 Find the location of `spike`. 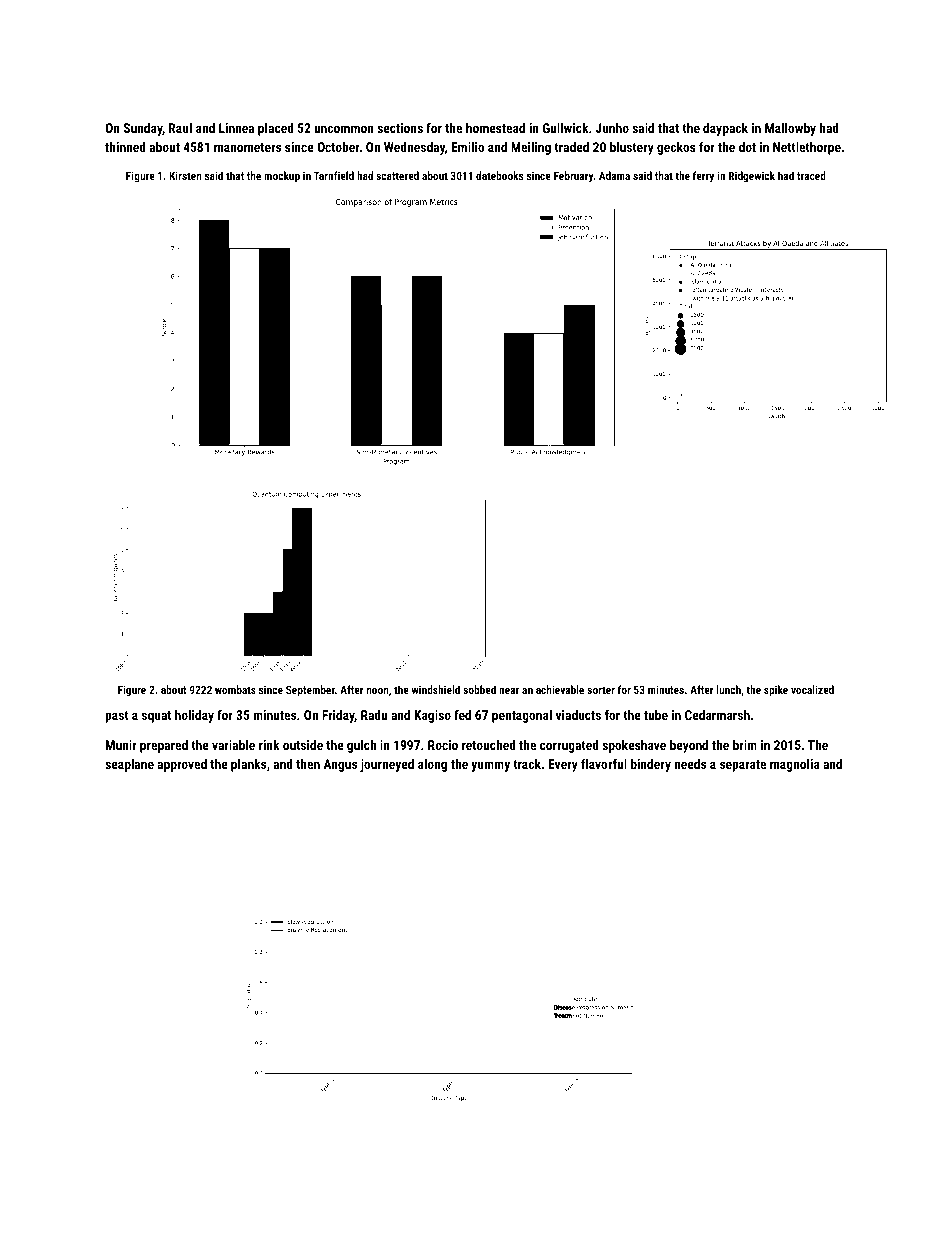

spike is located at coordinates (776, 691).
